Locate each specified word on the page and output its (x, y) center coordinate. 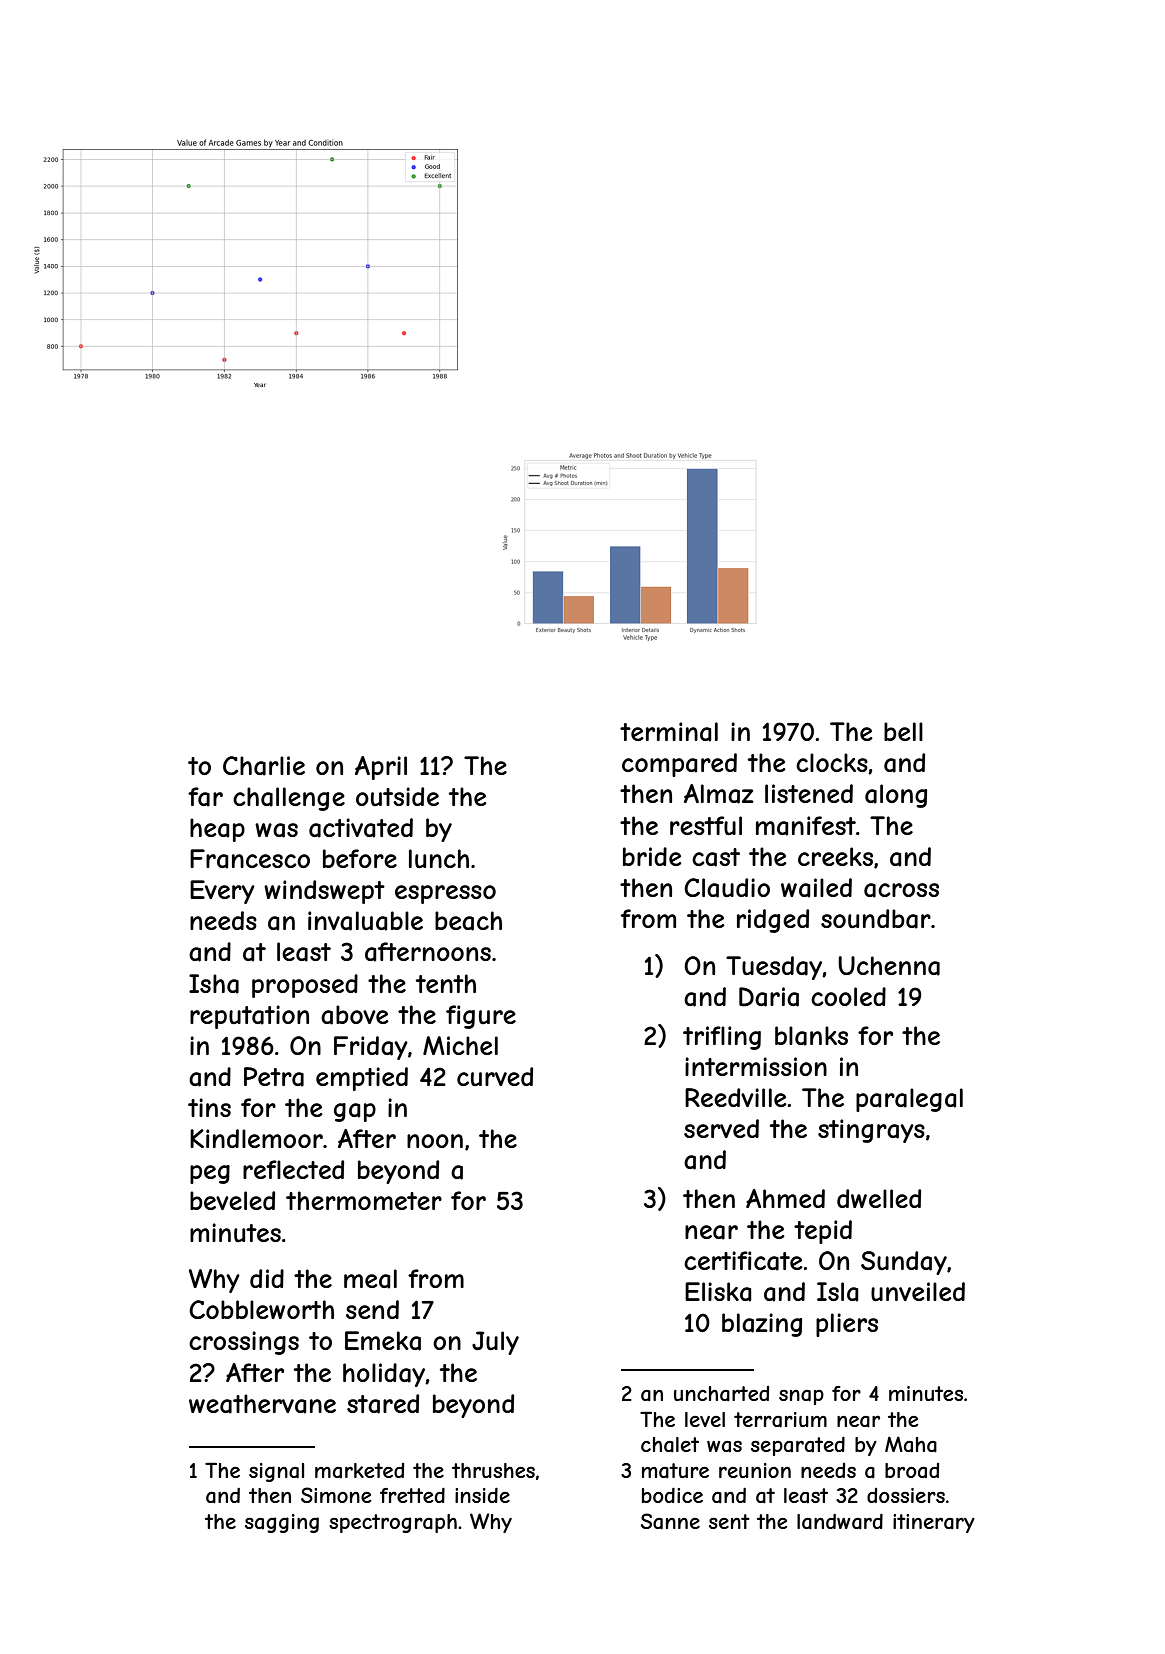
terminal (669, 732)
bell (903, 731)
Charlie (264, 766)
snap (801, 1397)
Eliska (718, 1292)
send (372, 1309)
